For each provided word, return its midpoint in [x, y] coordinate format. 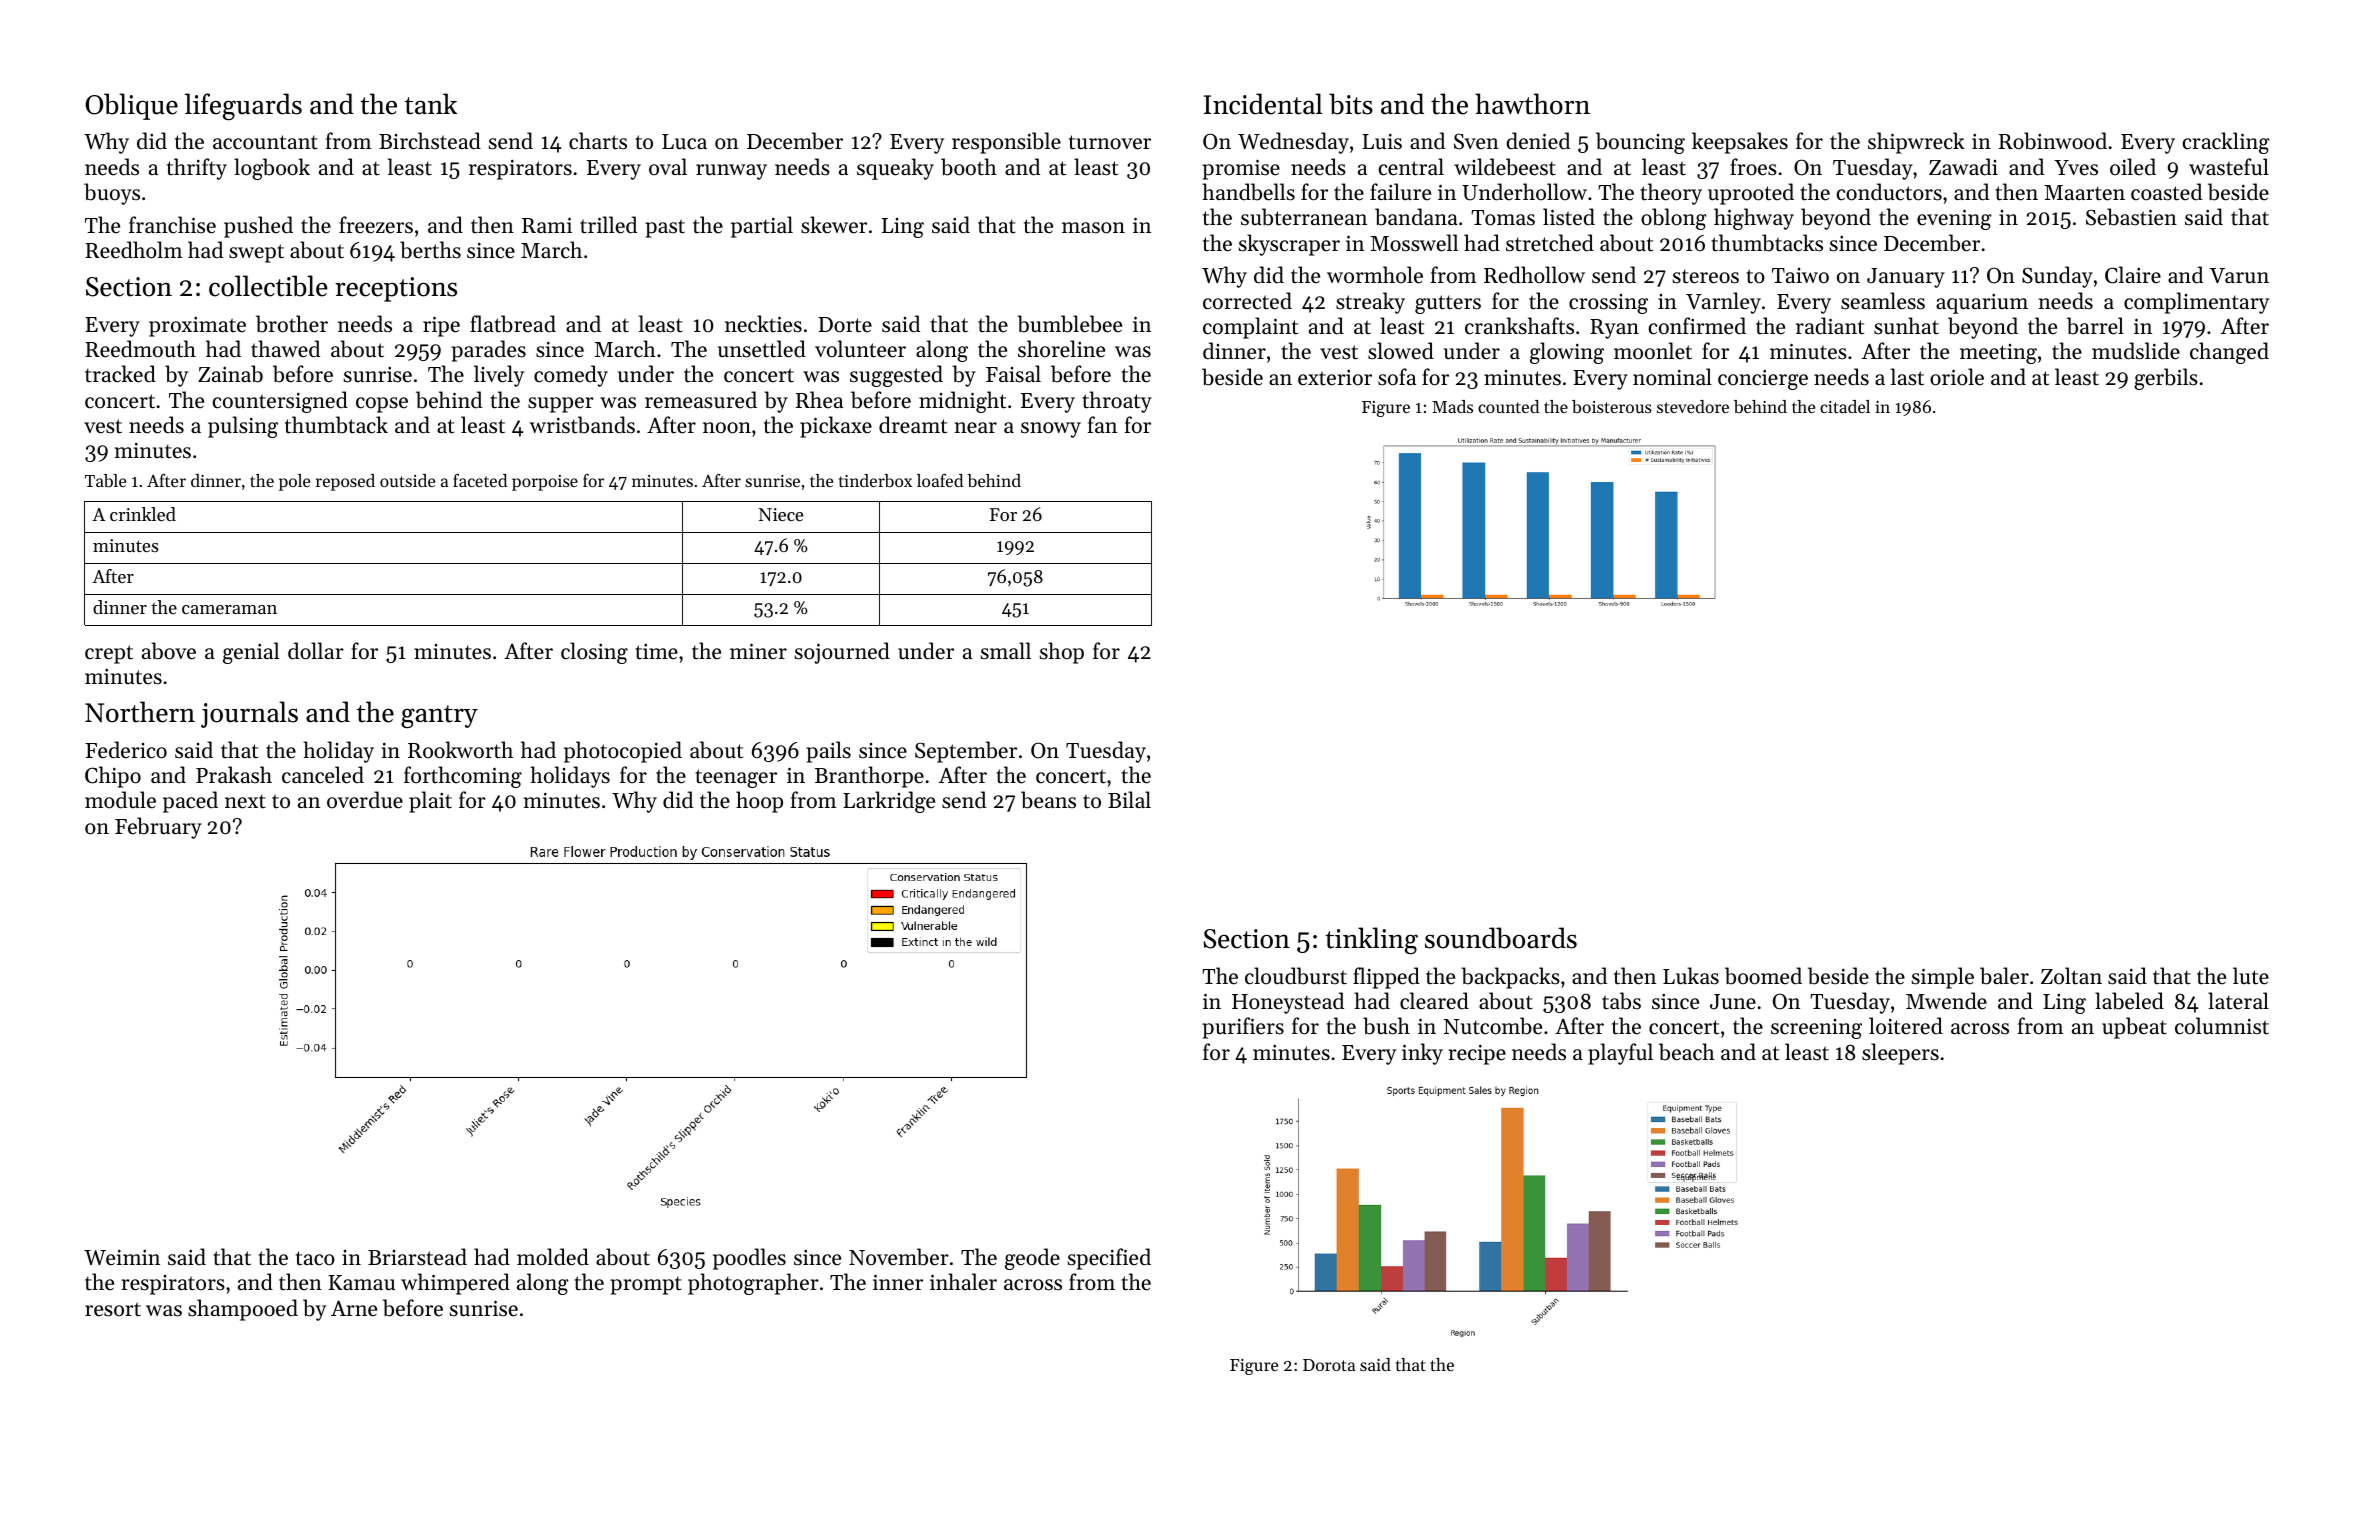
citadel [1845, 406]
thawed [285, 349]
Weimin [122, 1258]
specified [1109, 1259]
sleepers [1900, 1054]
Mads [1452, 406]
